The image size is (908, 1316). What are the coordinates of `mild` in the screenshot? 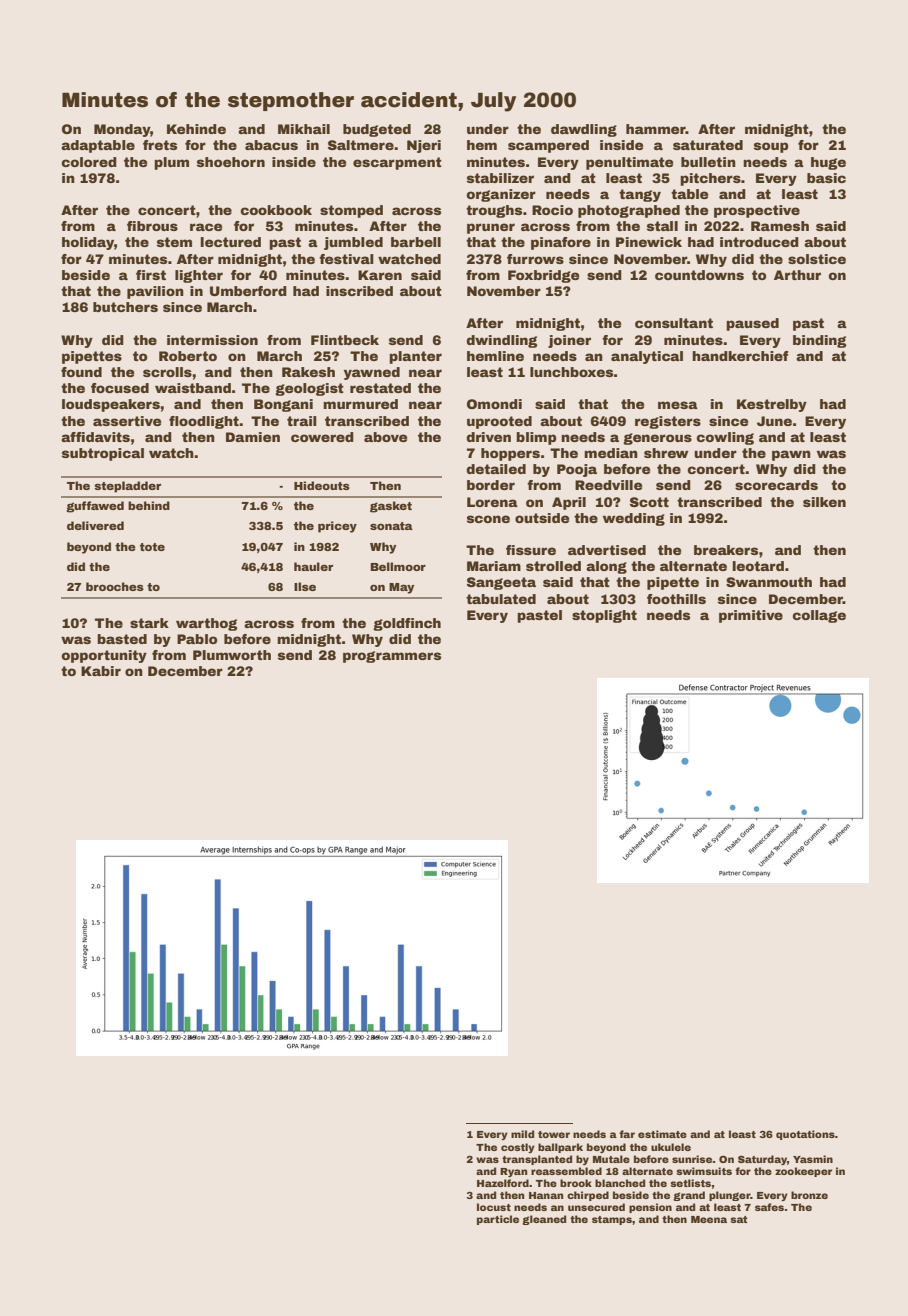 It's located at (522, 1134).
